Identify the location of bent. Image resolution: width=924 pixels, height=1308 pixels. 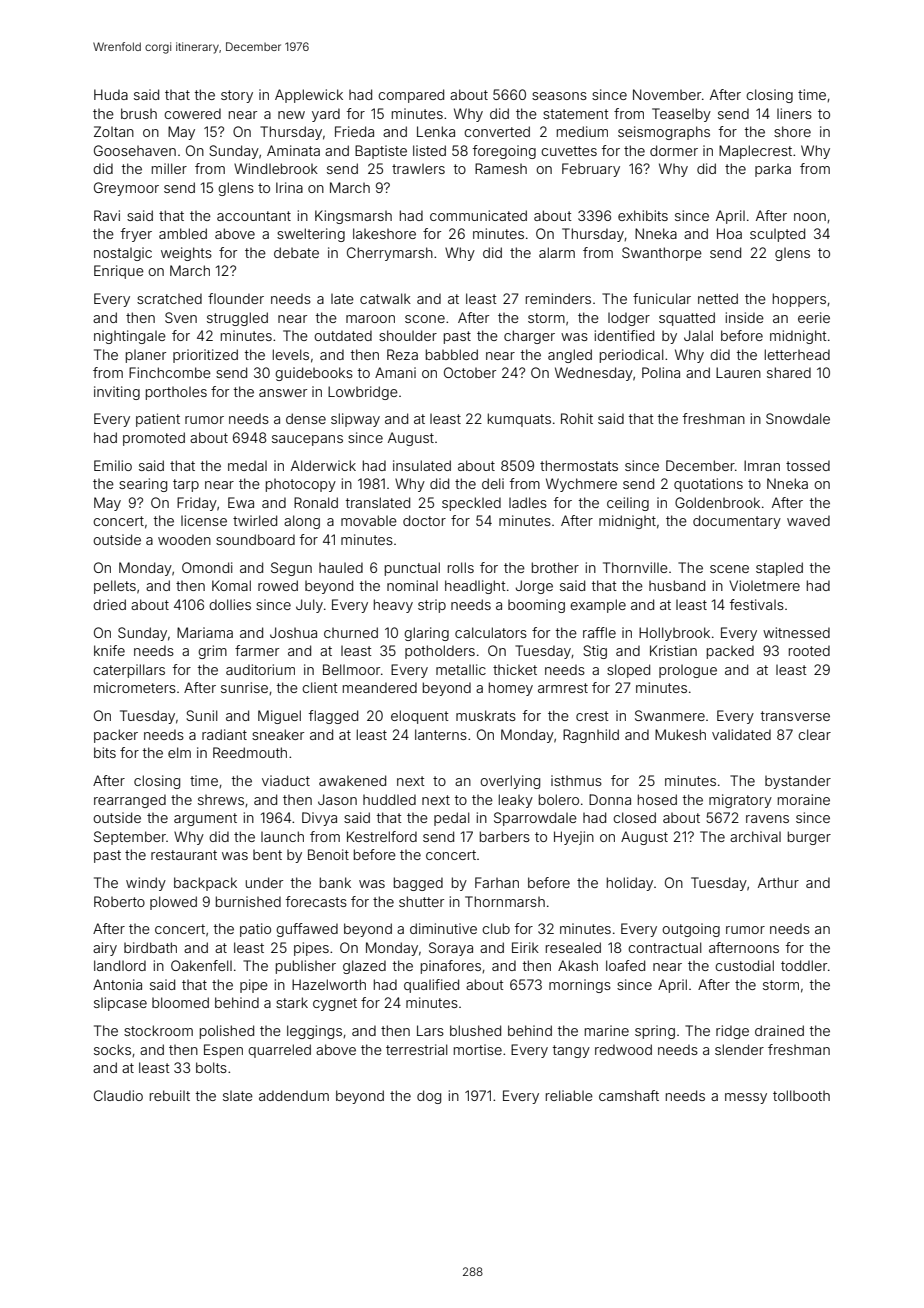
(267, 855).
